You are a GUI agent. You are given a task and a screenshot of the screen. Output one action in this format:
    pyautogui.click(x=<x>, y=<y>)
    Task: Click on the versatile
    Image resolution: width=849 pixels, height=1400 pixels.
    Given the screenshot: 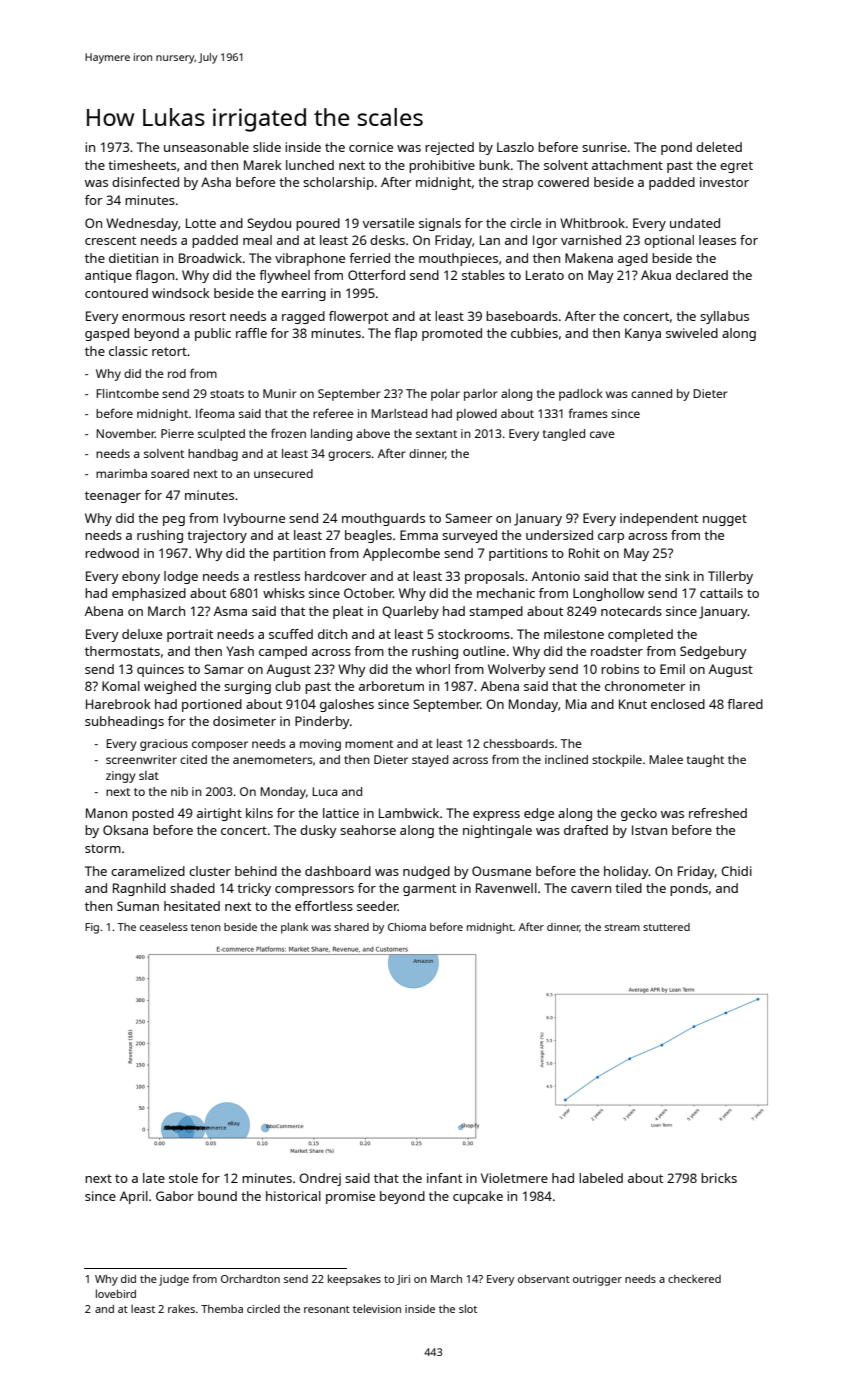 What is the action you would take?
    pyautogui.click(x=388, y=223)
